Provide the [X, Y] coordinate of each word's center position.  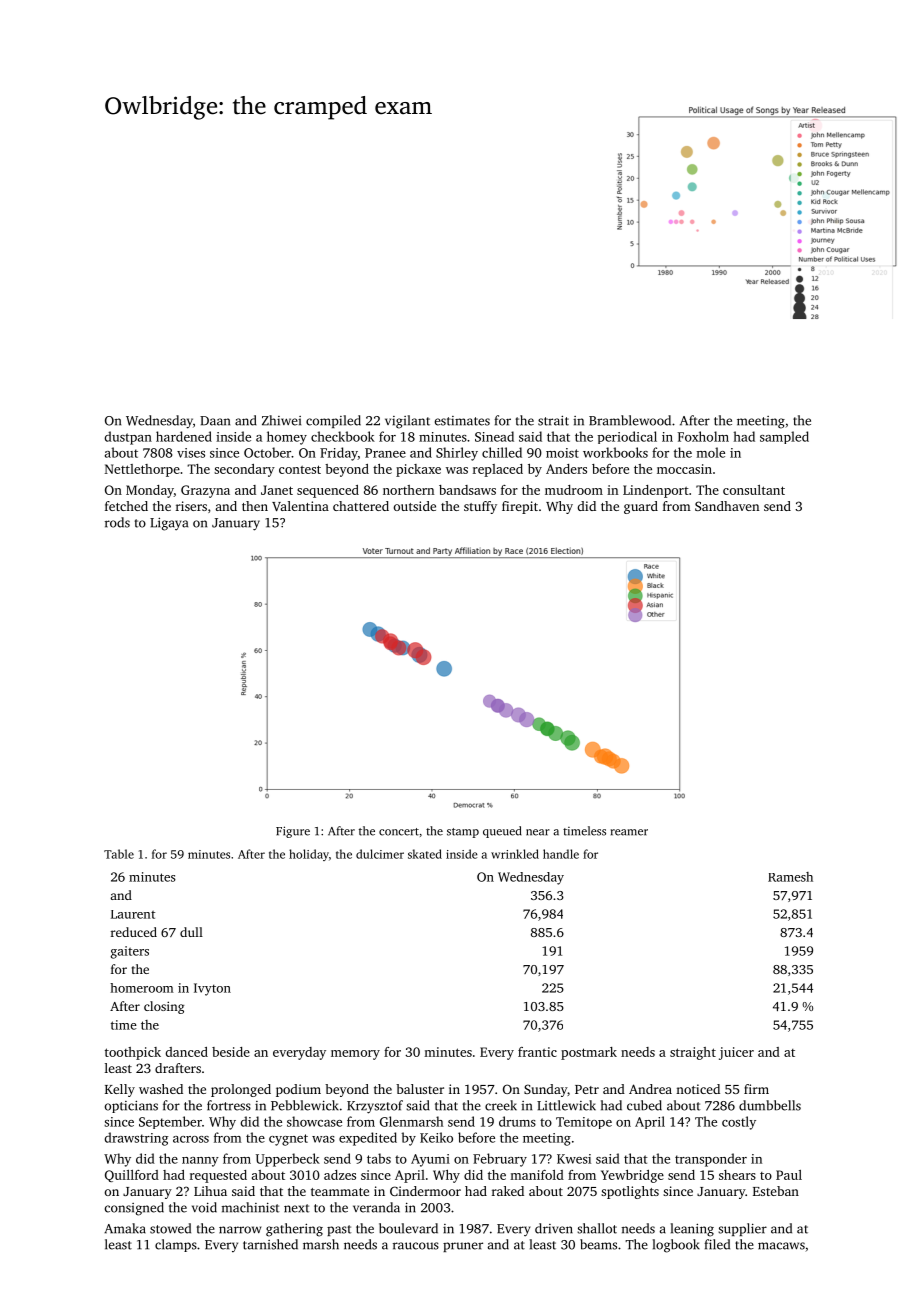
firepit [520, 507]
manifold [537, 1175]
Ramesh [790, 877]
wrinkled [515, 854]
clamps [176, 1245]
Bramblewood [630, 420]
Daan [215, 421]
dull [191, 932]
